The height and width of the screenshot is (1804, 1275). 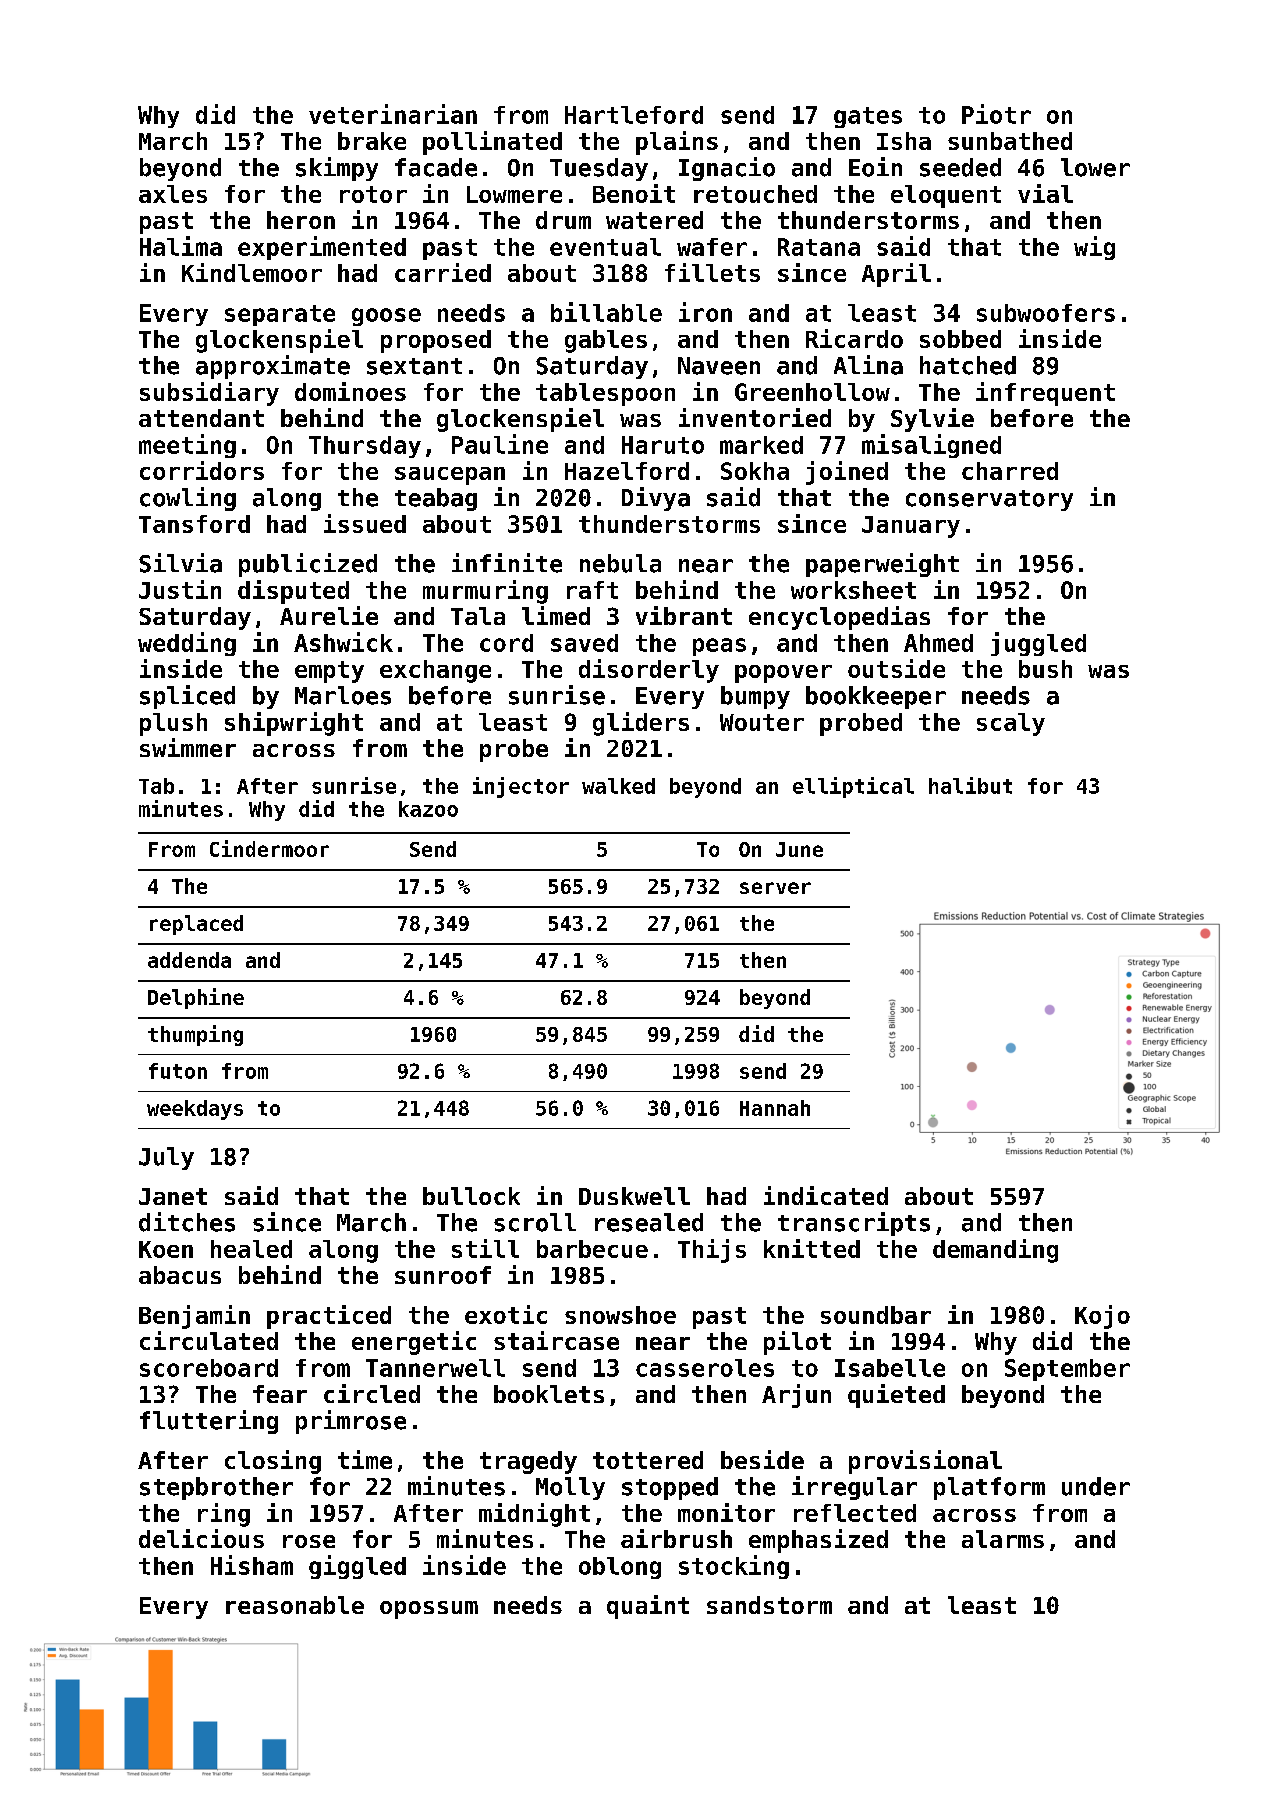 I want to click on server, so click(x=775, y=888).
